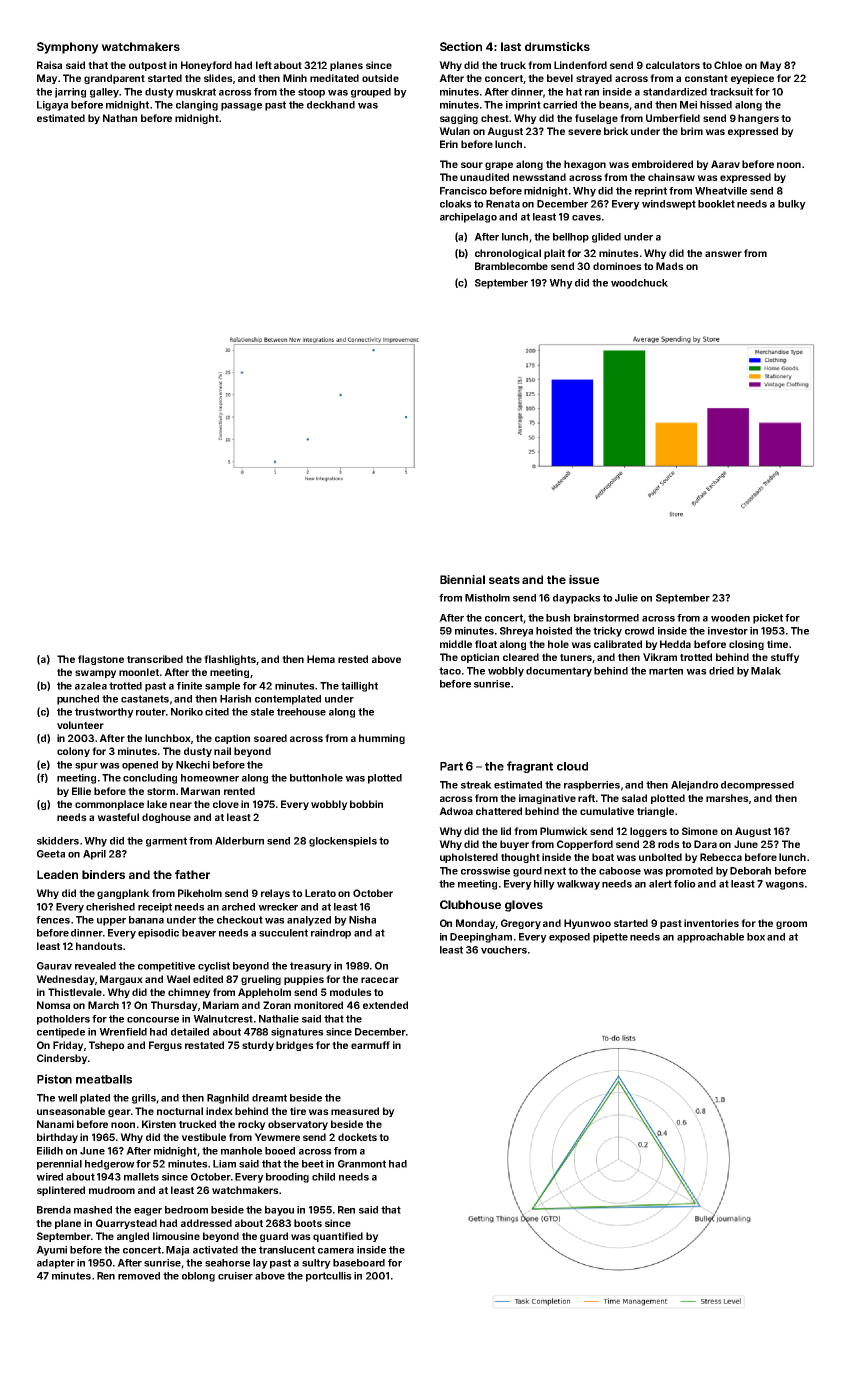  I want to click on tuners, so click(576, 657).
